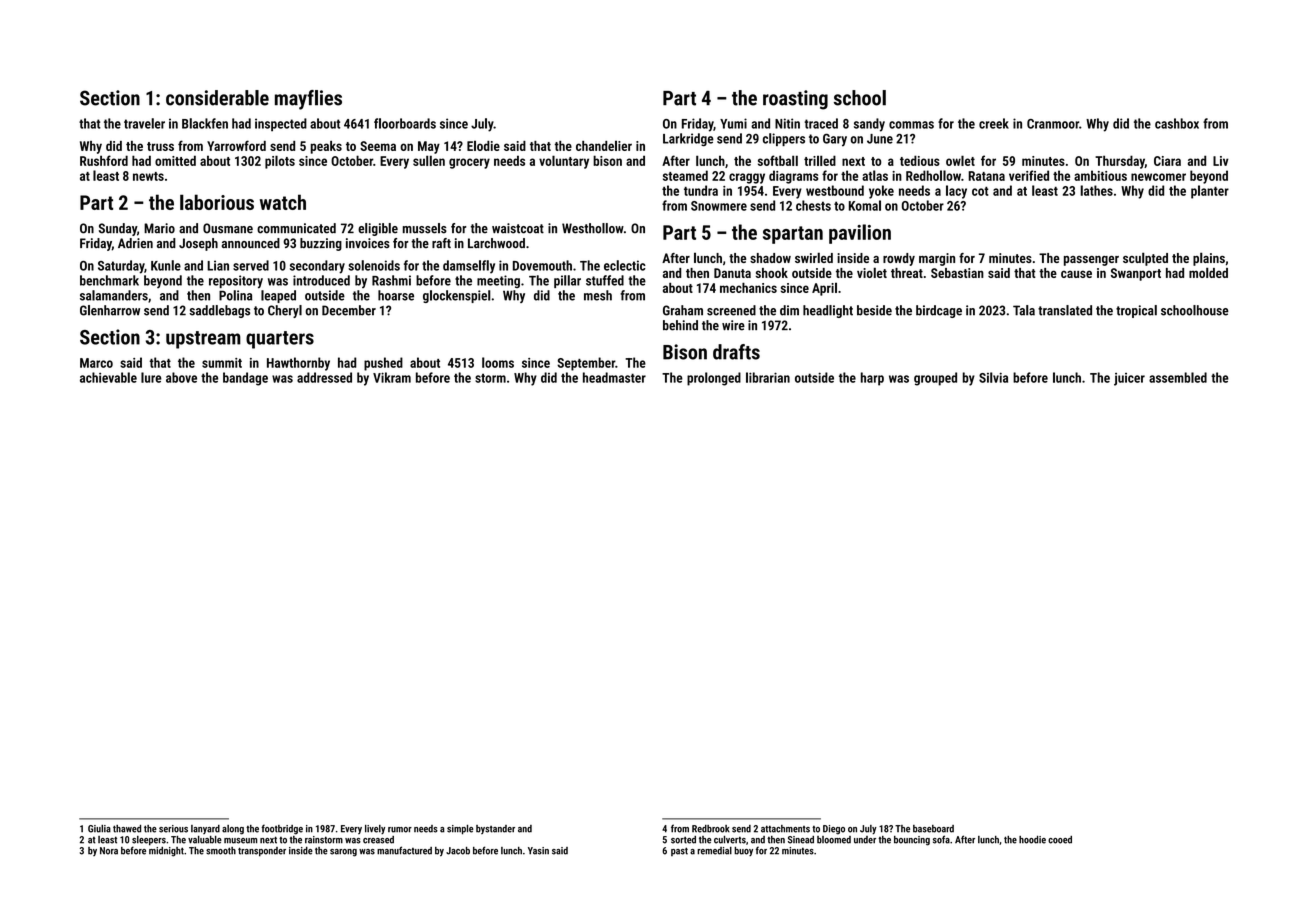 The width and height of the page is (1308, 924). What do you see at coordinates (614, 377) in the page?
I see `headmaster` at bounding box center [614, 377].
